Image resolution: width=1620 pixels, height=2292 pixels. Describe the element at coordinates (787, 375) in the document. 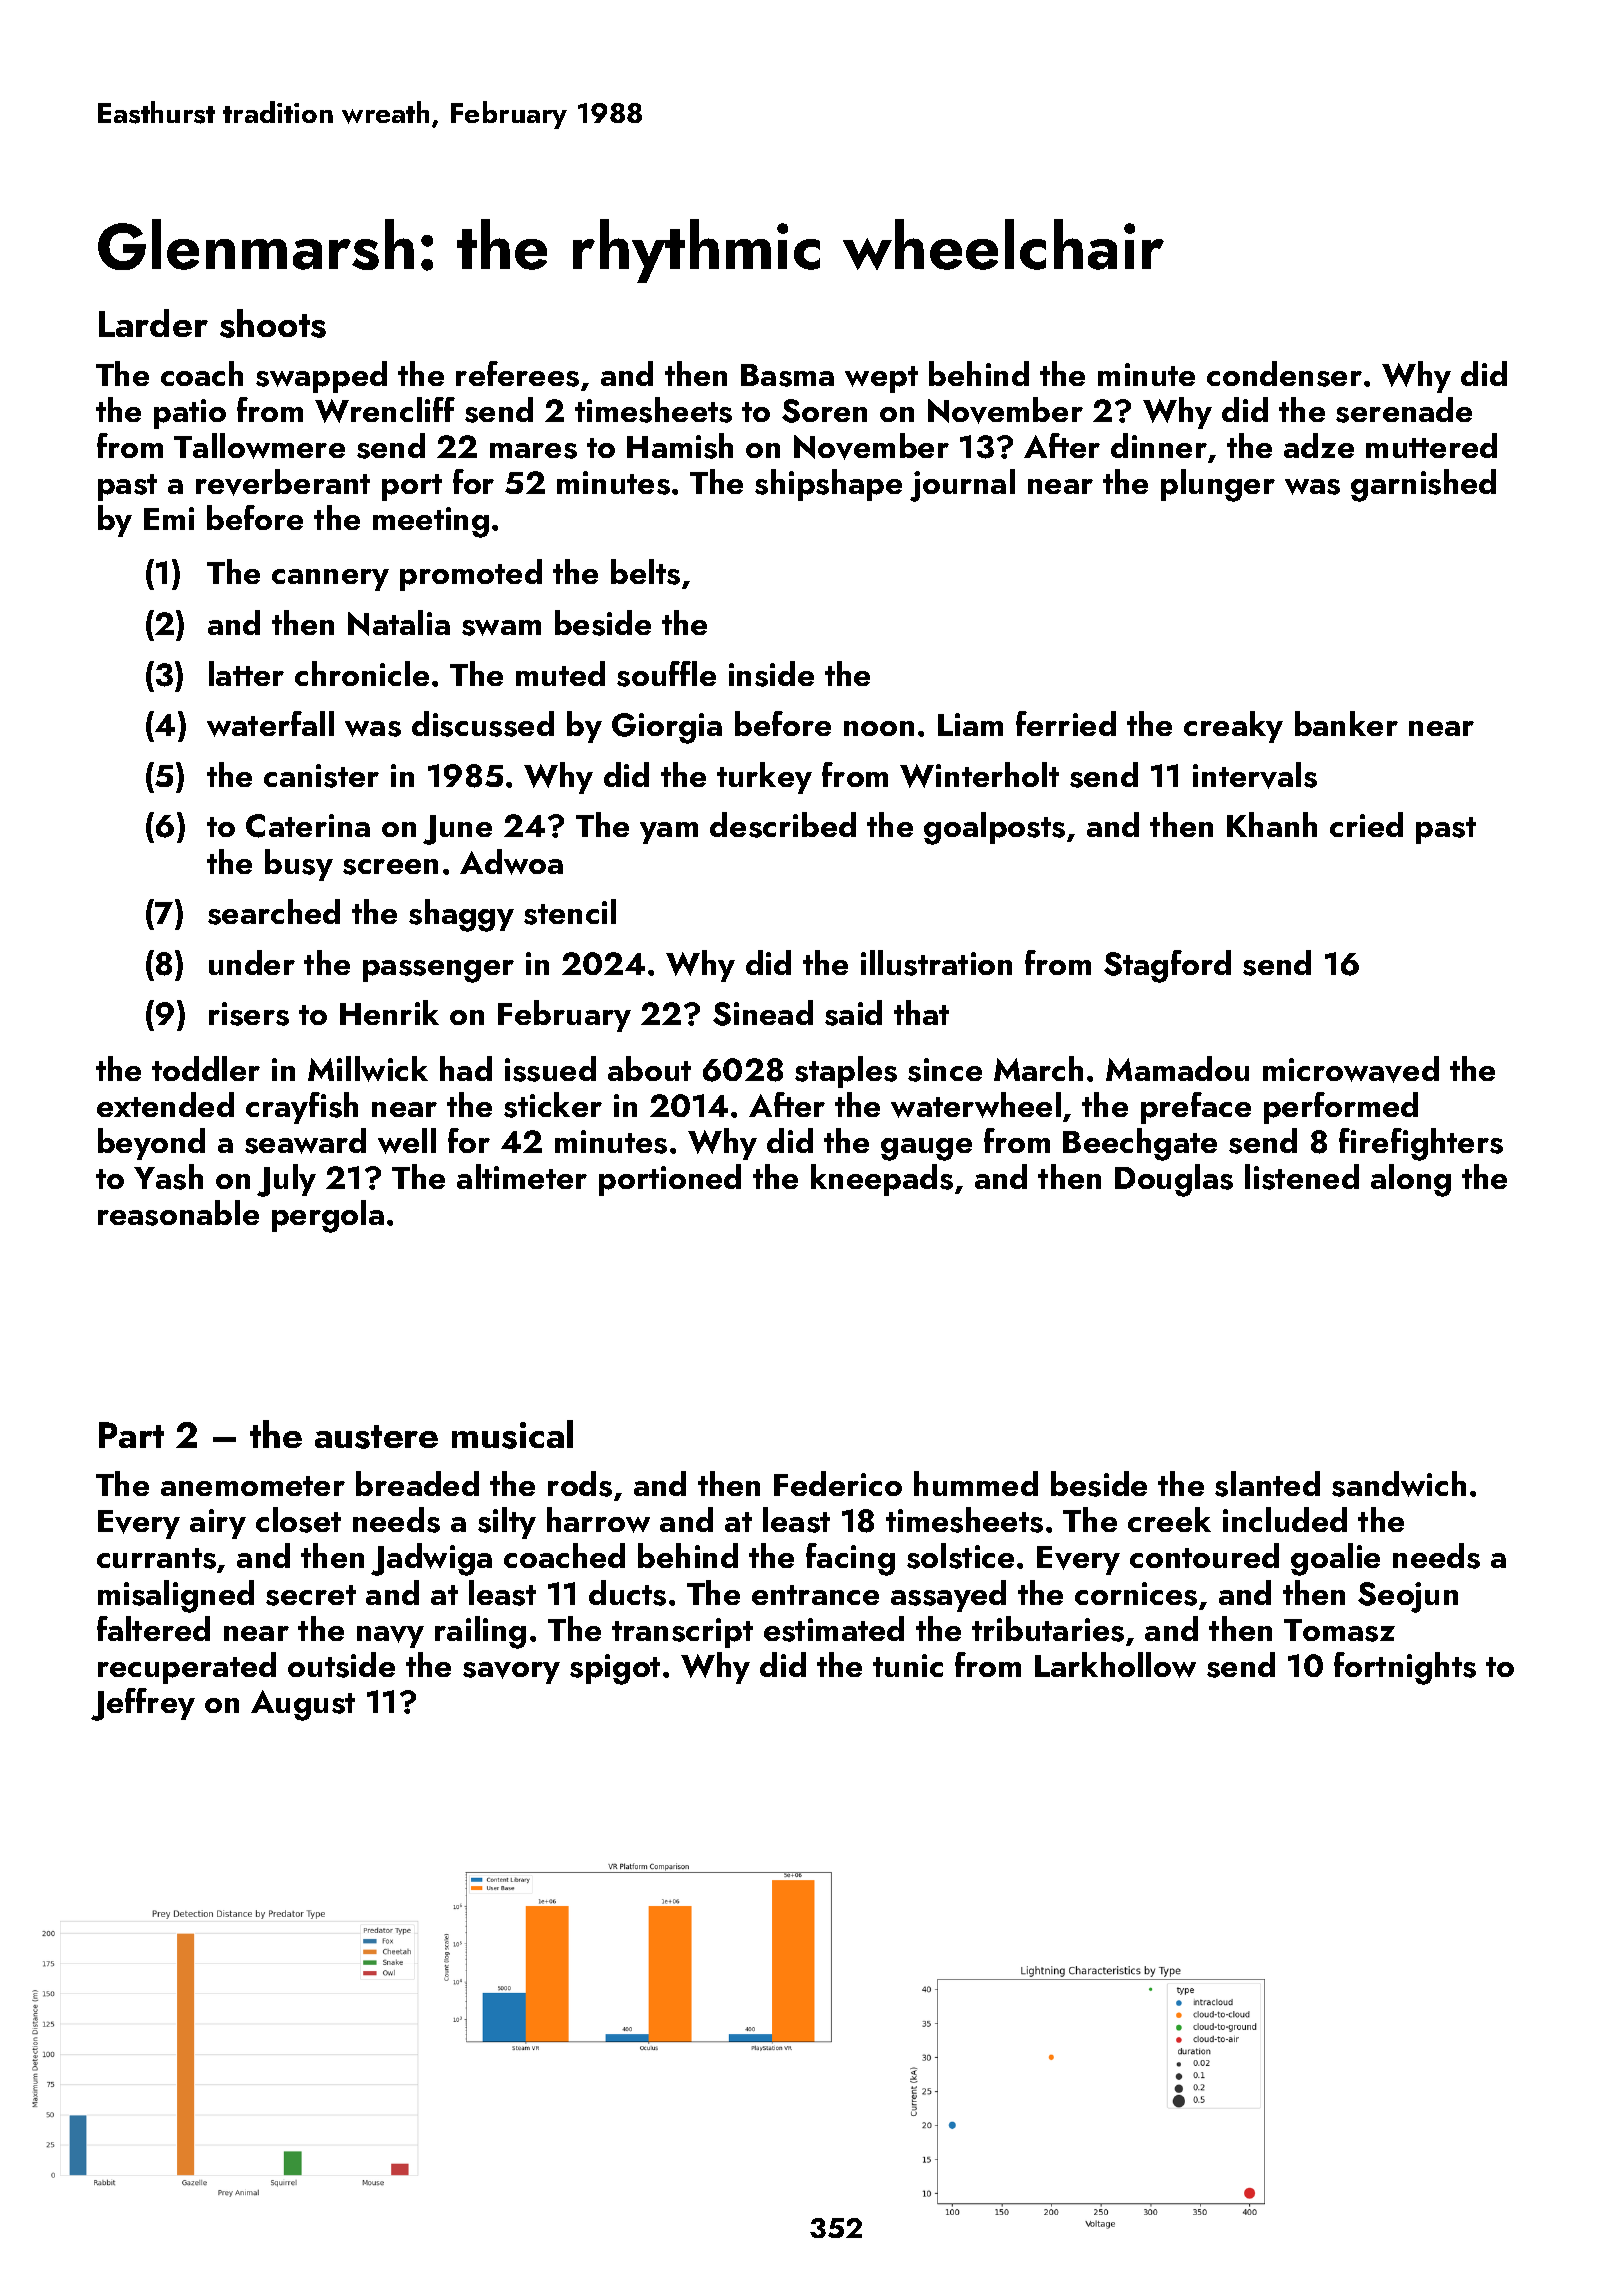

I see `Basma` at that location.
